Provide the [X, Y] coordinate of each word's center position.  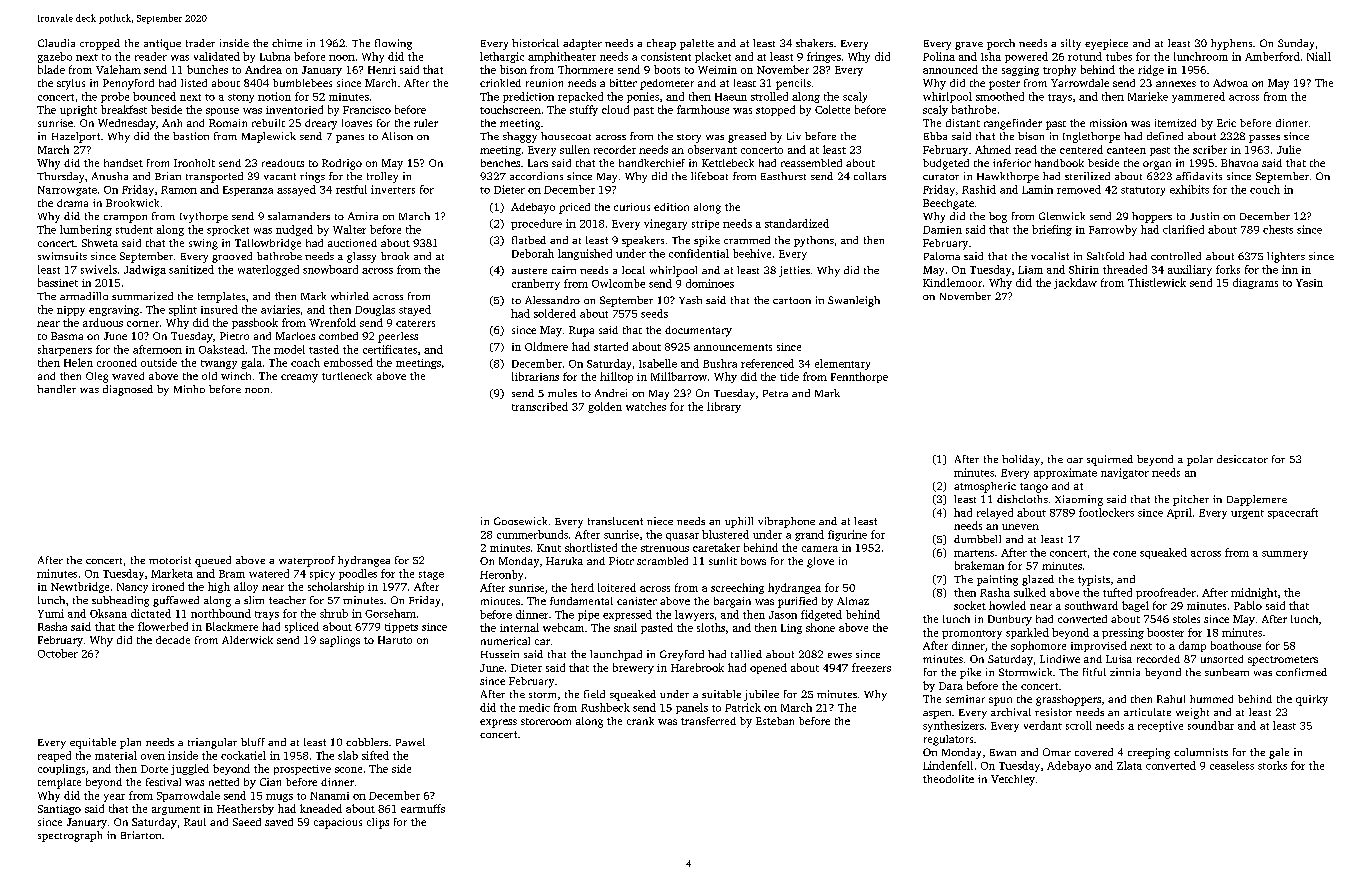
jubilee [761, 695]
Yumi [51, 613]
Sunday [1296, 44]
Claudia [56, 43]
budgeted [946, 164]
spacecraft [1293, 513]
